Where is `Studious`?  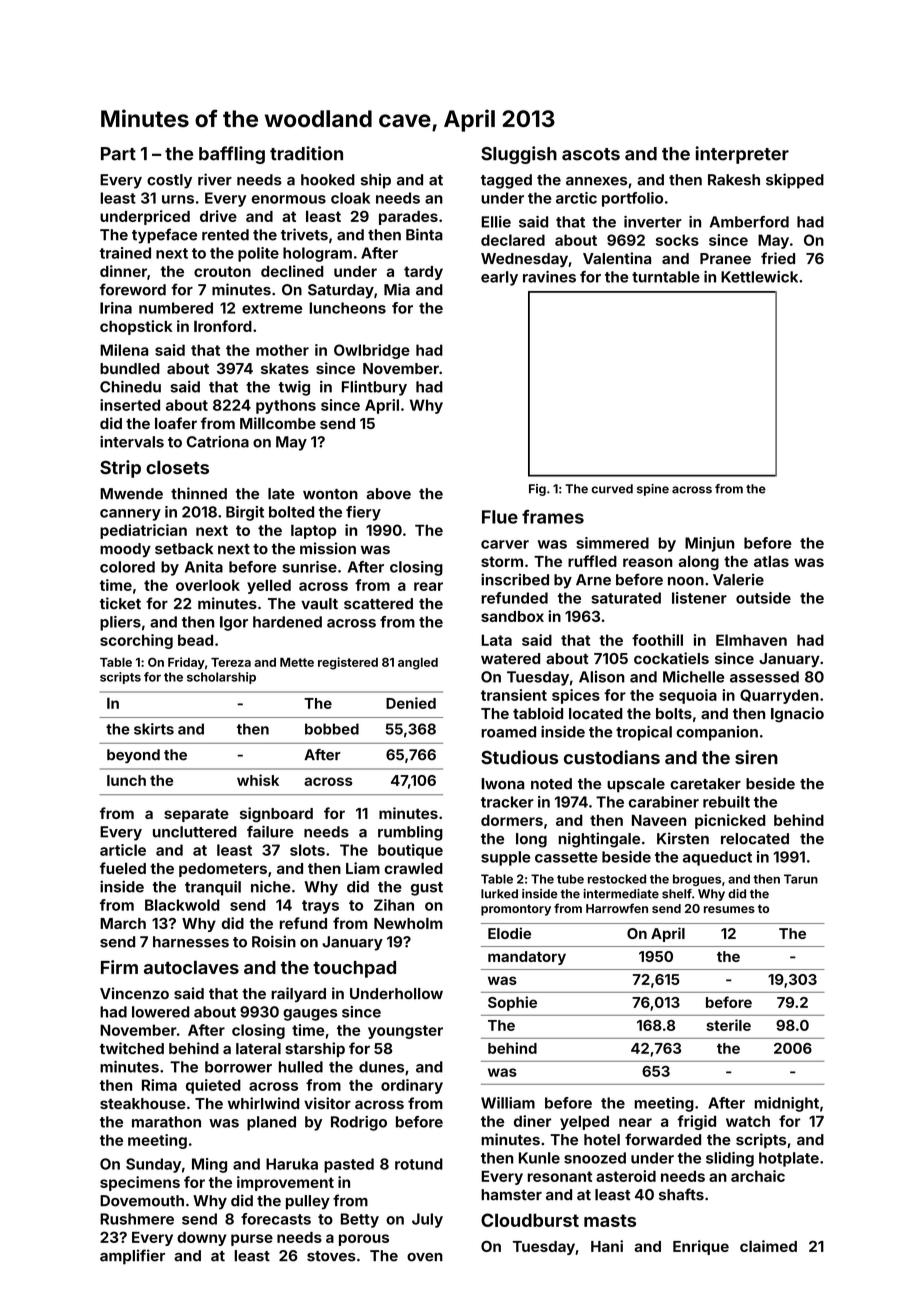
Studious is located at coordinates (519, 757).
